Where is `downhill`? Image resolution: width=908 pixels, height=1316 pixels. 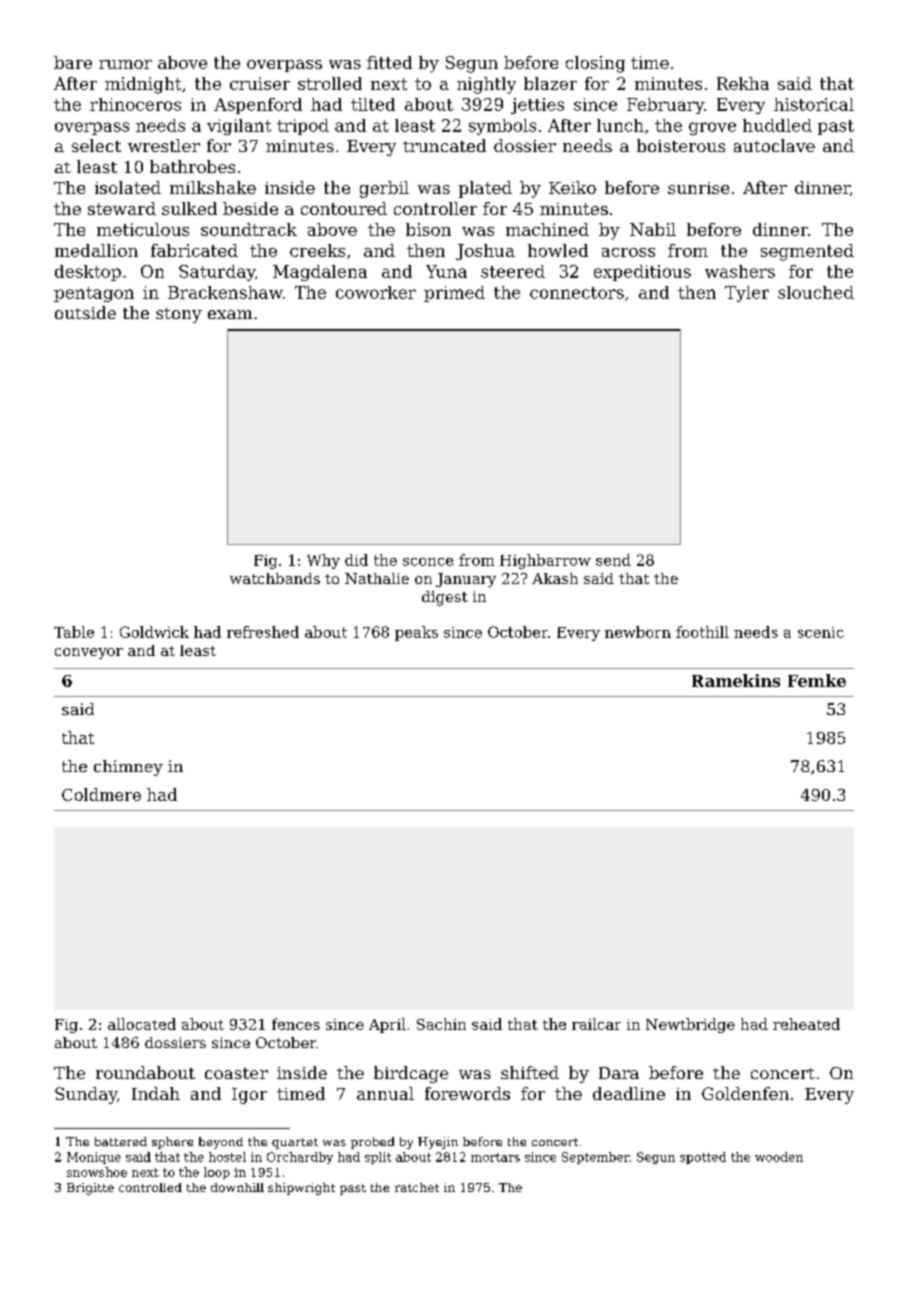 downhill is located at coordinates (237, 1187).
